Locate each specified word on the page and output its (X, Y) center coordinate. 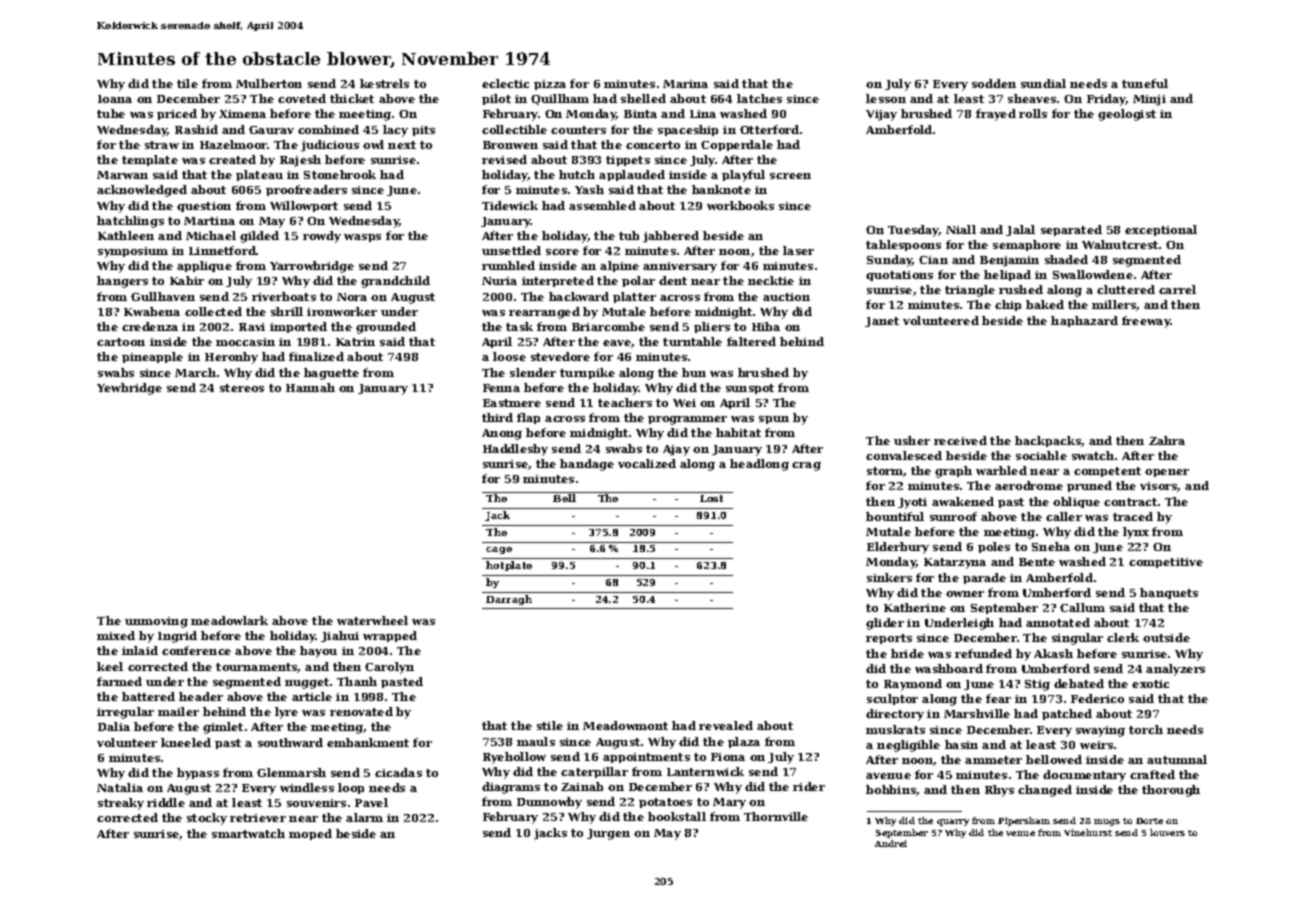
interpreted (558, 281)
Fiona (728, 757)
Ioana (115, 99)
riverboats (284, 296)
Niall (961, 229)
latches (759, 98)
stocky (207, 819)
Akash (1053, 653)
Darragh (509, 600)
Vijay (881, 115)
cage (499, 550)
